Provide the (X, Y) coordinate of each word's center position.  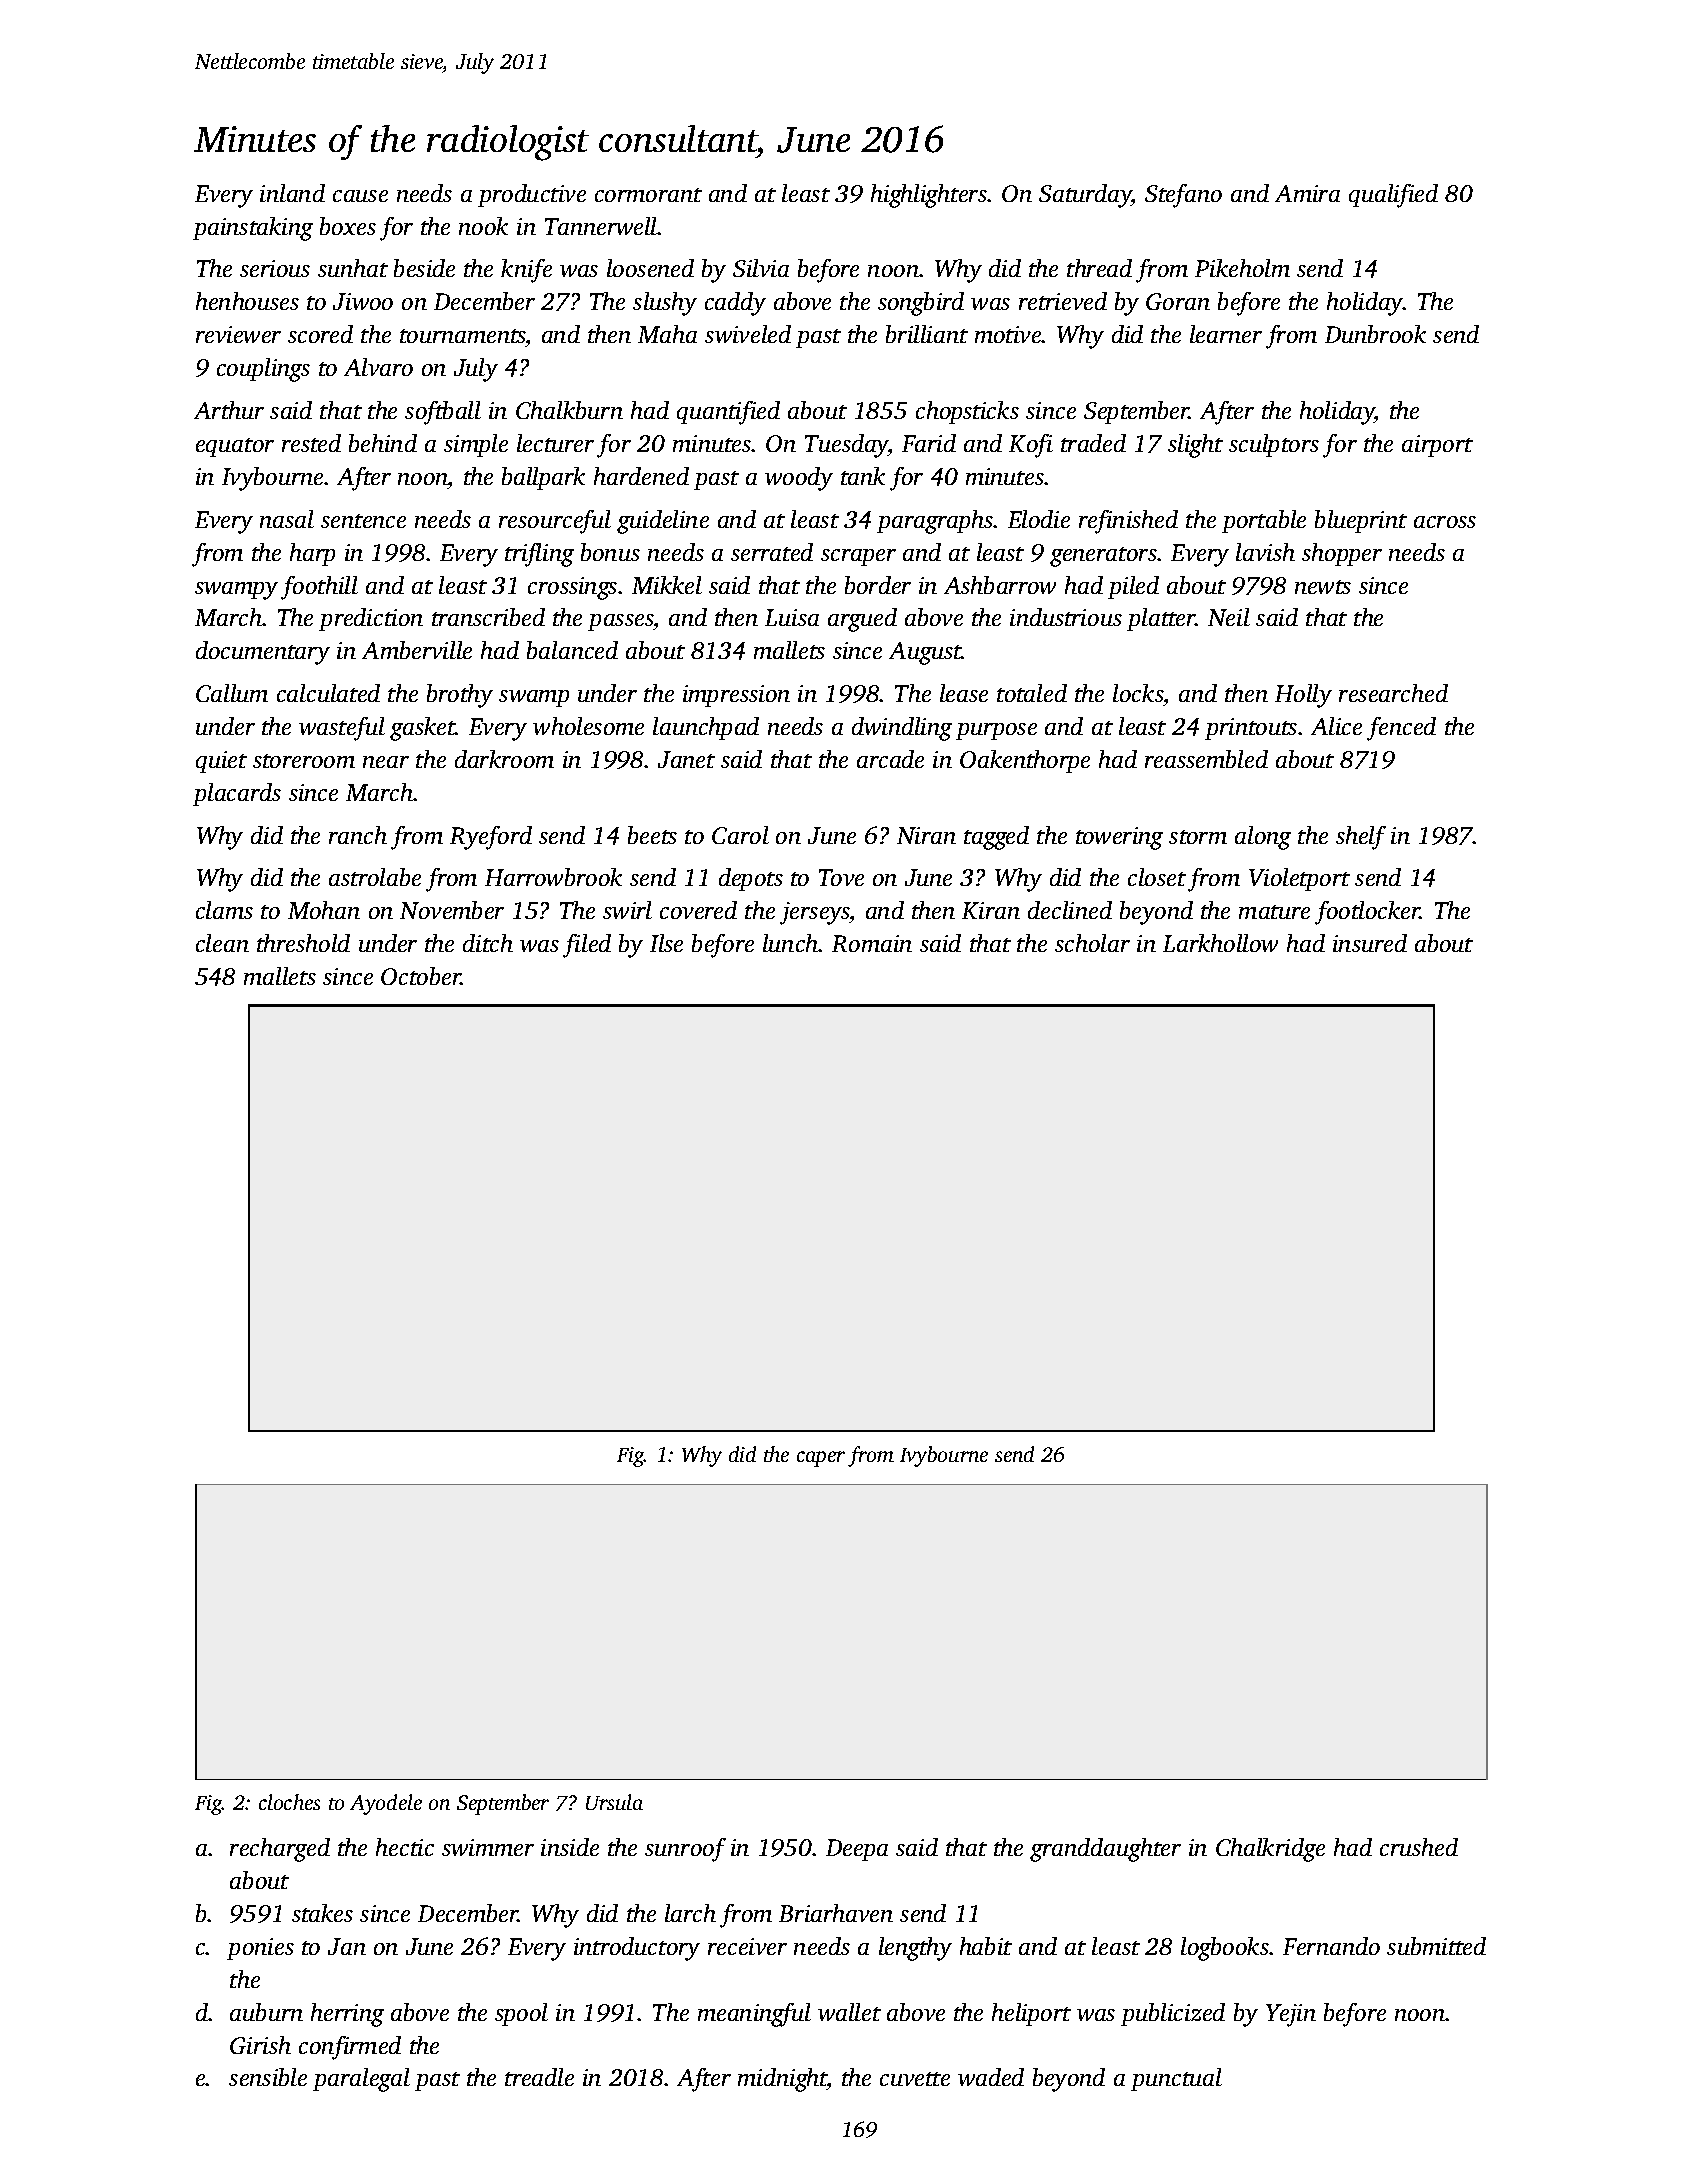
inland (292, 193)
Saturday (1085, 196)
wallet (849, 2012)
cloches (289, 1802)
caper (821, 1459)
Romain (872, 943)
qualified (1393, 196)
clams (224, 910)
